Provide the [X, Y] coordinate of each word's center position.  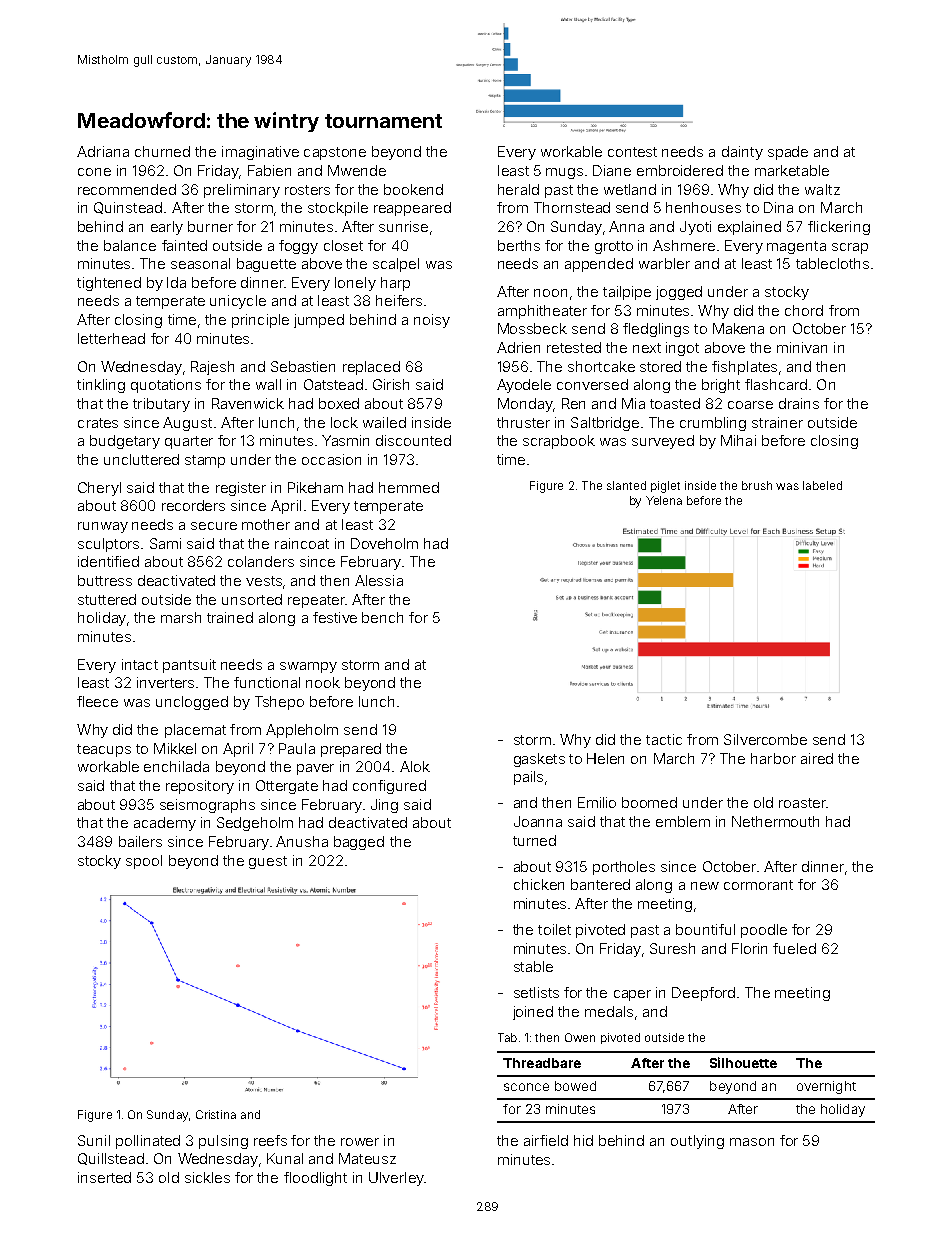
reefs [270, 1140]
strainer [777, 422]
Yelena [664, 500]
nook [323, 682]
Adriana [103, 151]
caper [632, 995]
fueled [794, 948]
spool [144, 862]
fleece [97, 701]
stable [533, 966]
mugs [564, 173]
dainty [742, 153]
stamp [205, 461]
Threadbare [542, 1063]
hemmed [409, 487]
